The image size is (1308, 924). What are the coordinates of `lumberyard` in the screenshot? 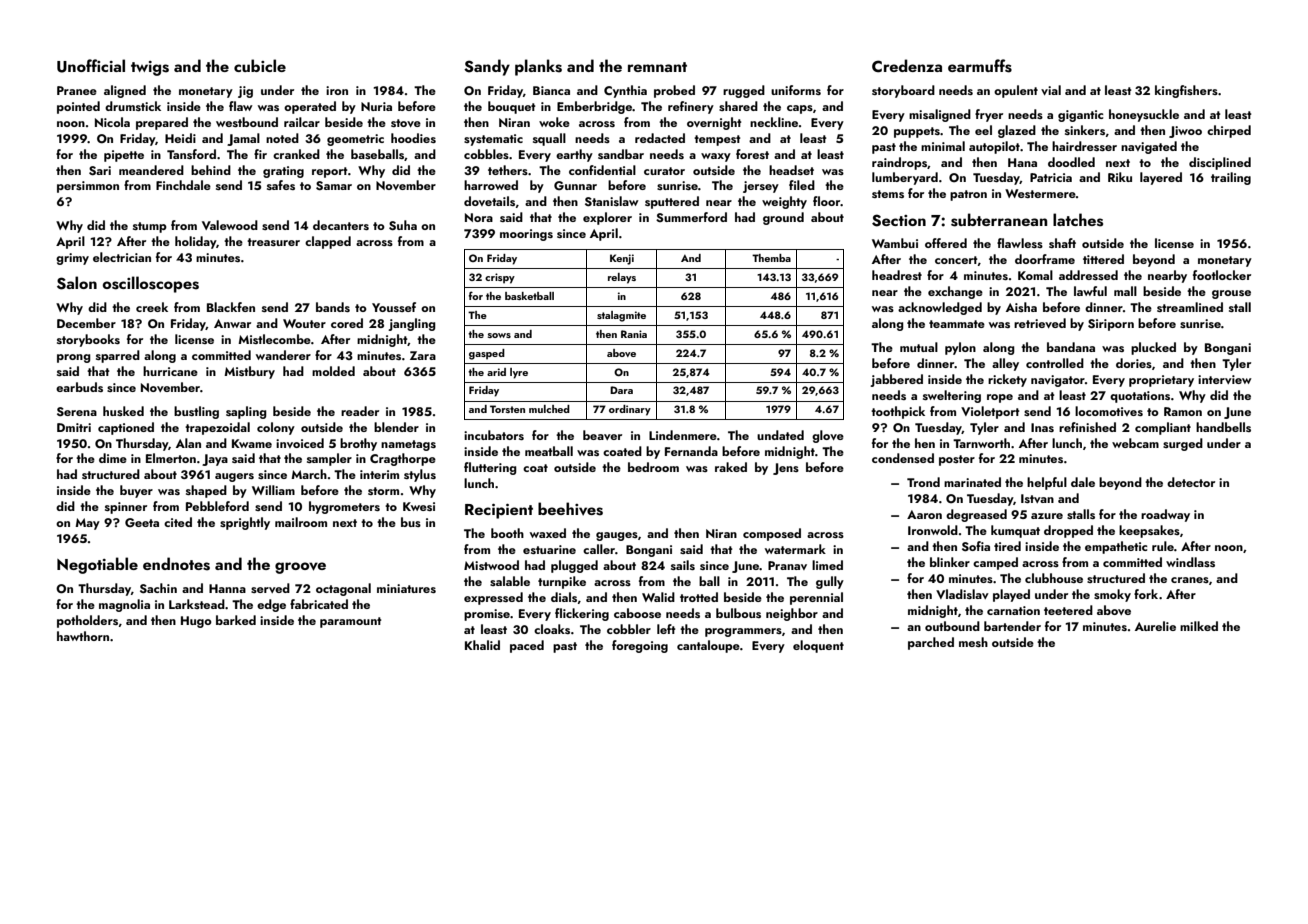 It's located at (905, 178).
